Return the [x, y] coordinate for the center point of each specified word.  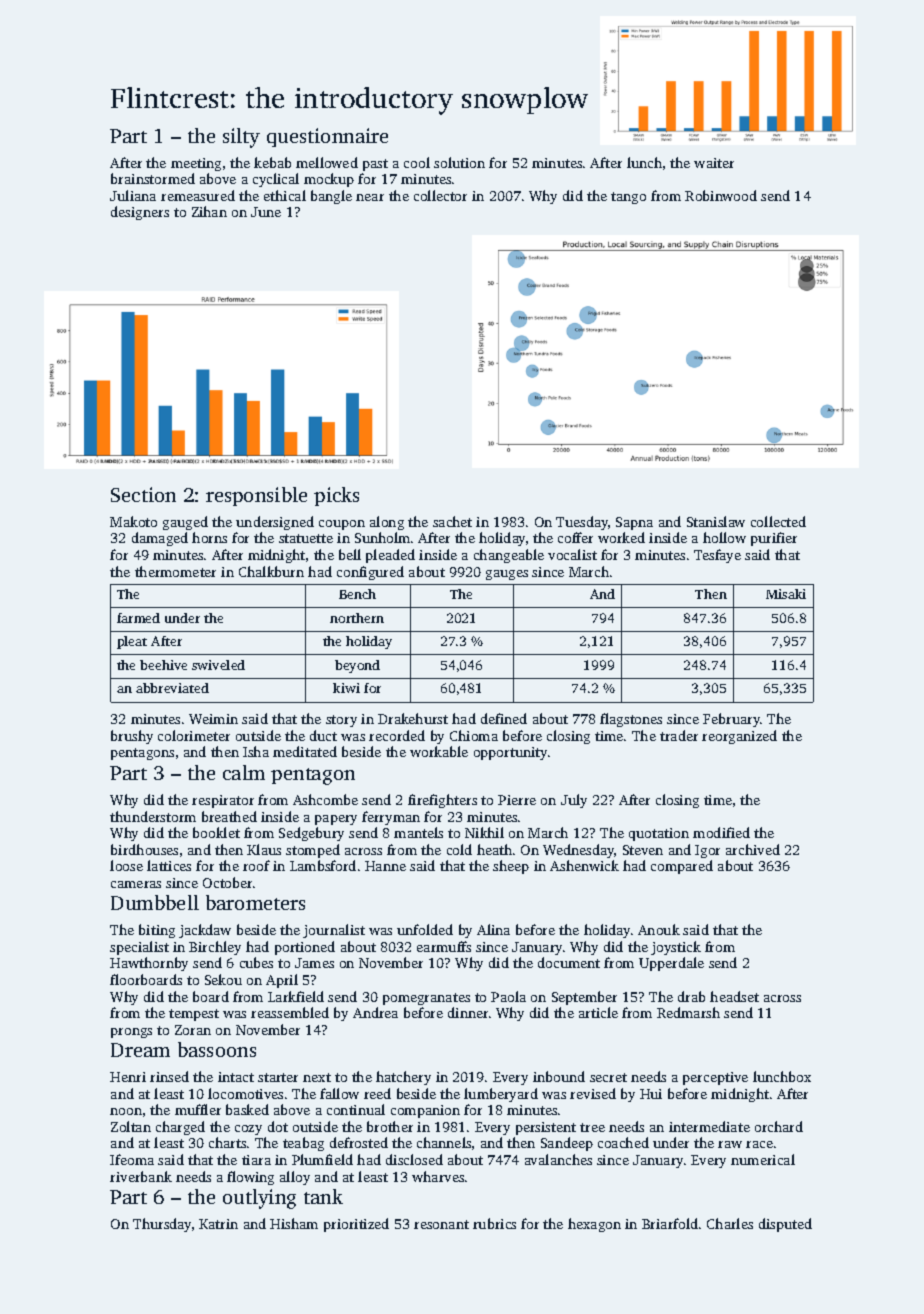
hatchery [403, 1078]
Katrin [218, 1224]
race [759, 1144]
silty [241, 138]
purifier [774, 539]
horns [209, 537]
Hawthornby [149, 964]
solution [459, 162]
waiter [714, 163]
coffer [575, 537]
